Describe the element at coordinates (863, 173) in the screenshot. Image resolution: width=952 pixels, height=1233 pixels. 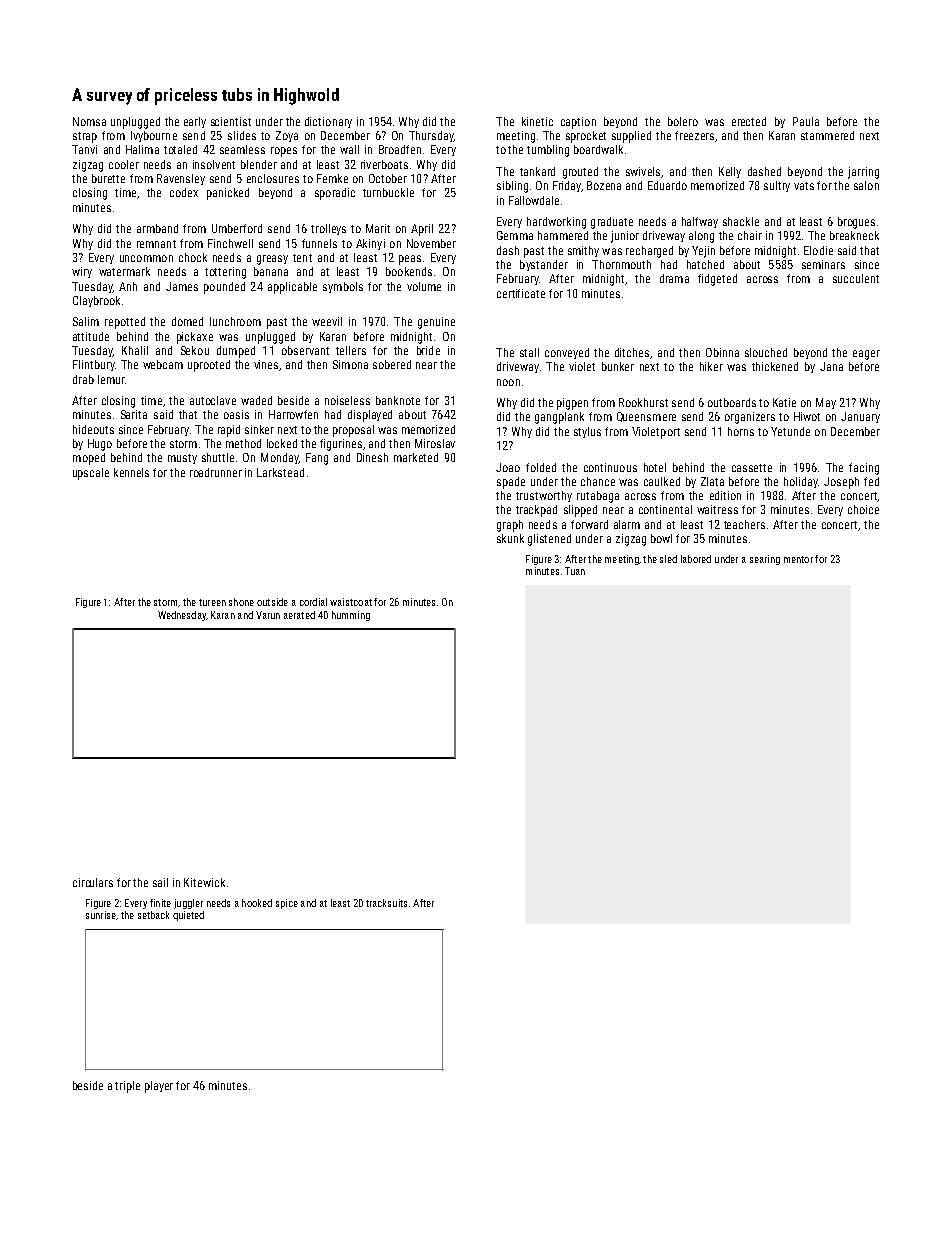
I see `jarring` at that location.
